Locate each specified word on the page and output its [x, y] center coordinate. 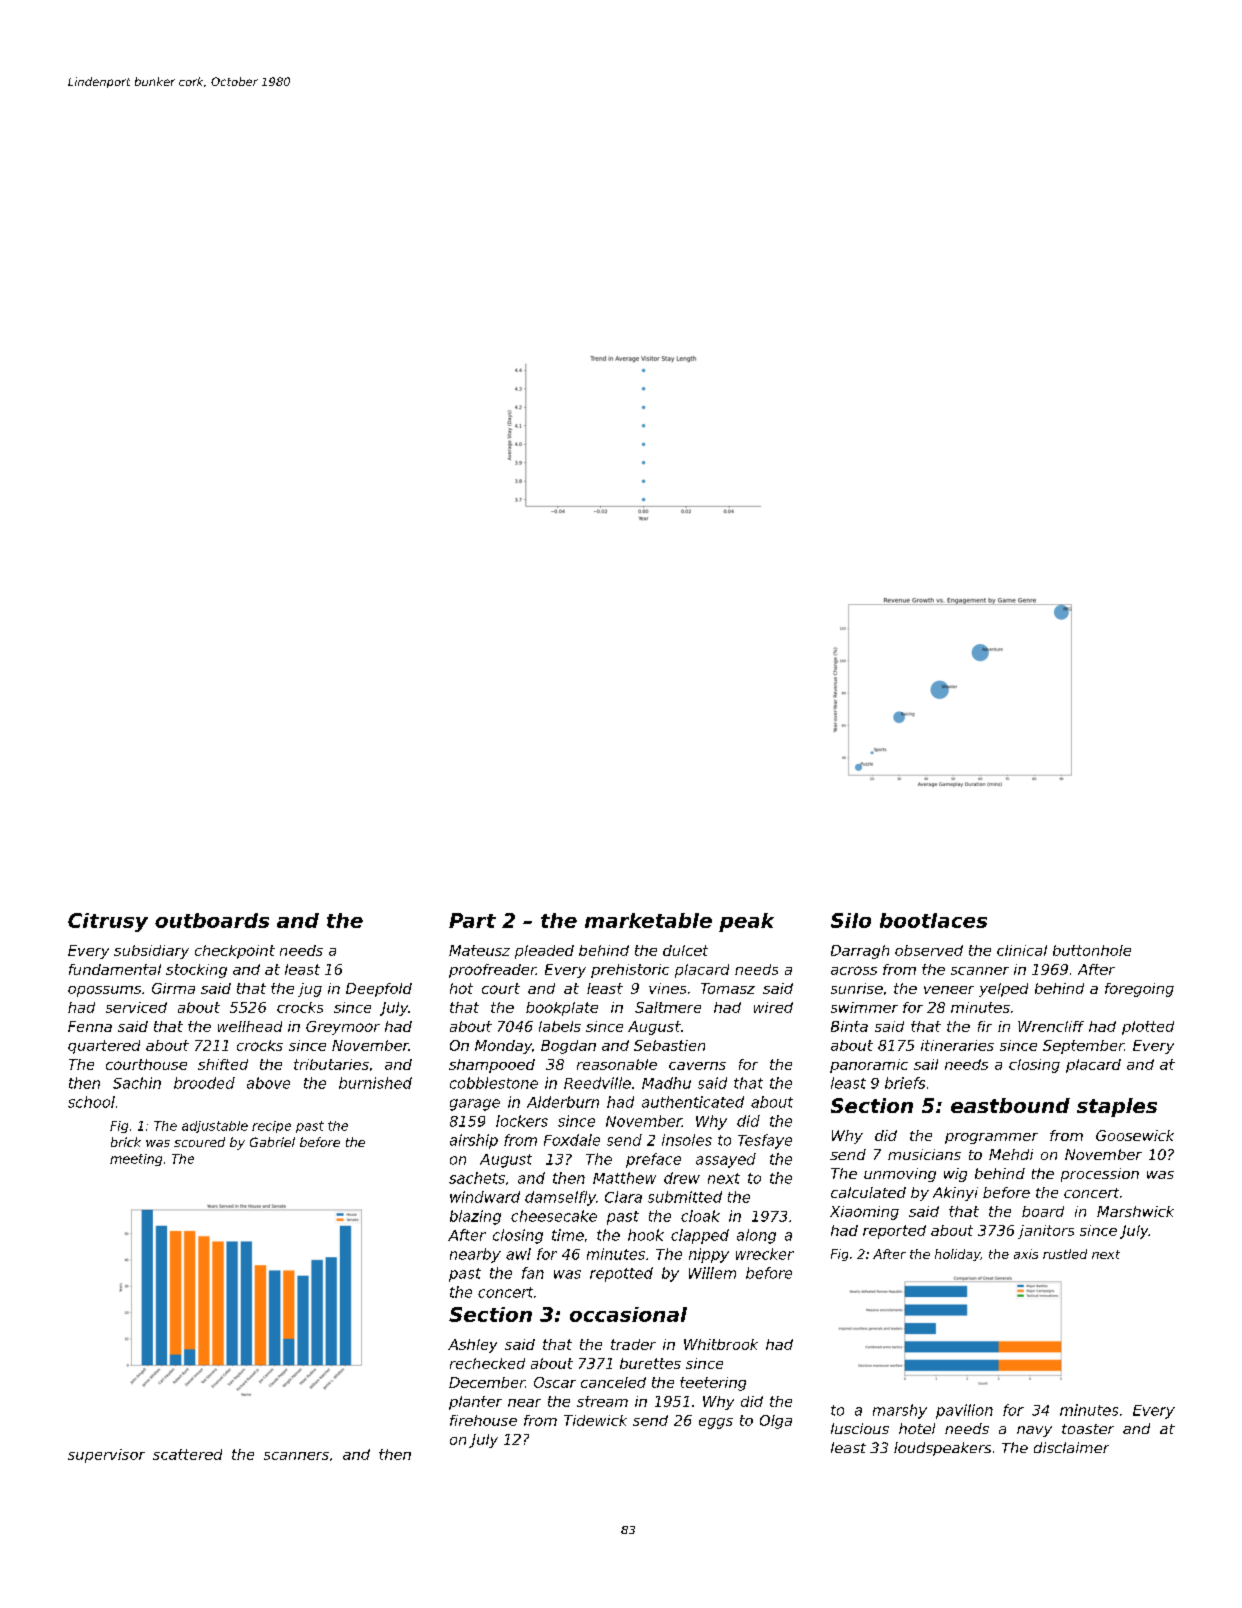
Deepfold [379, 990]
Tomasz [728, 988]
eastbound [1010, 1105]
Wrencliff [1051, 1026]
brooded [204, 1083]
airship [474, 1141]
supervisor [106, 1456]
